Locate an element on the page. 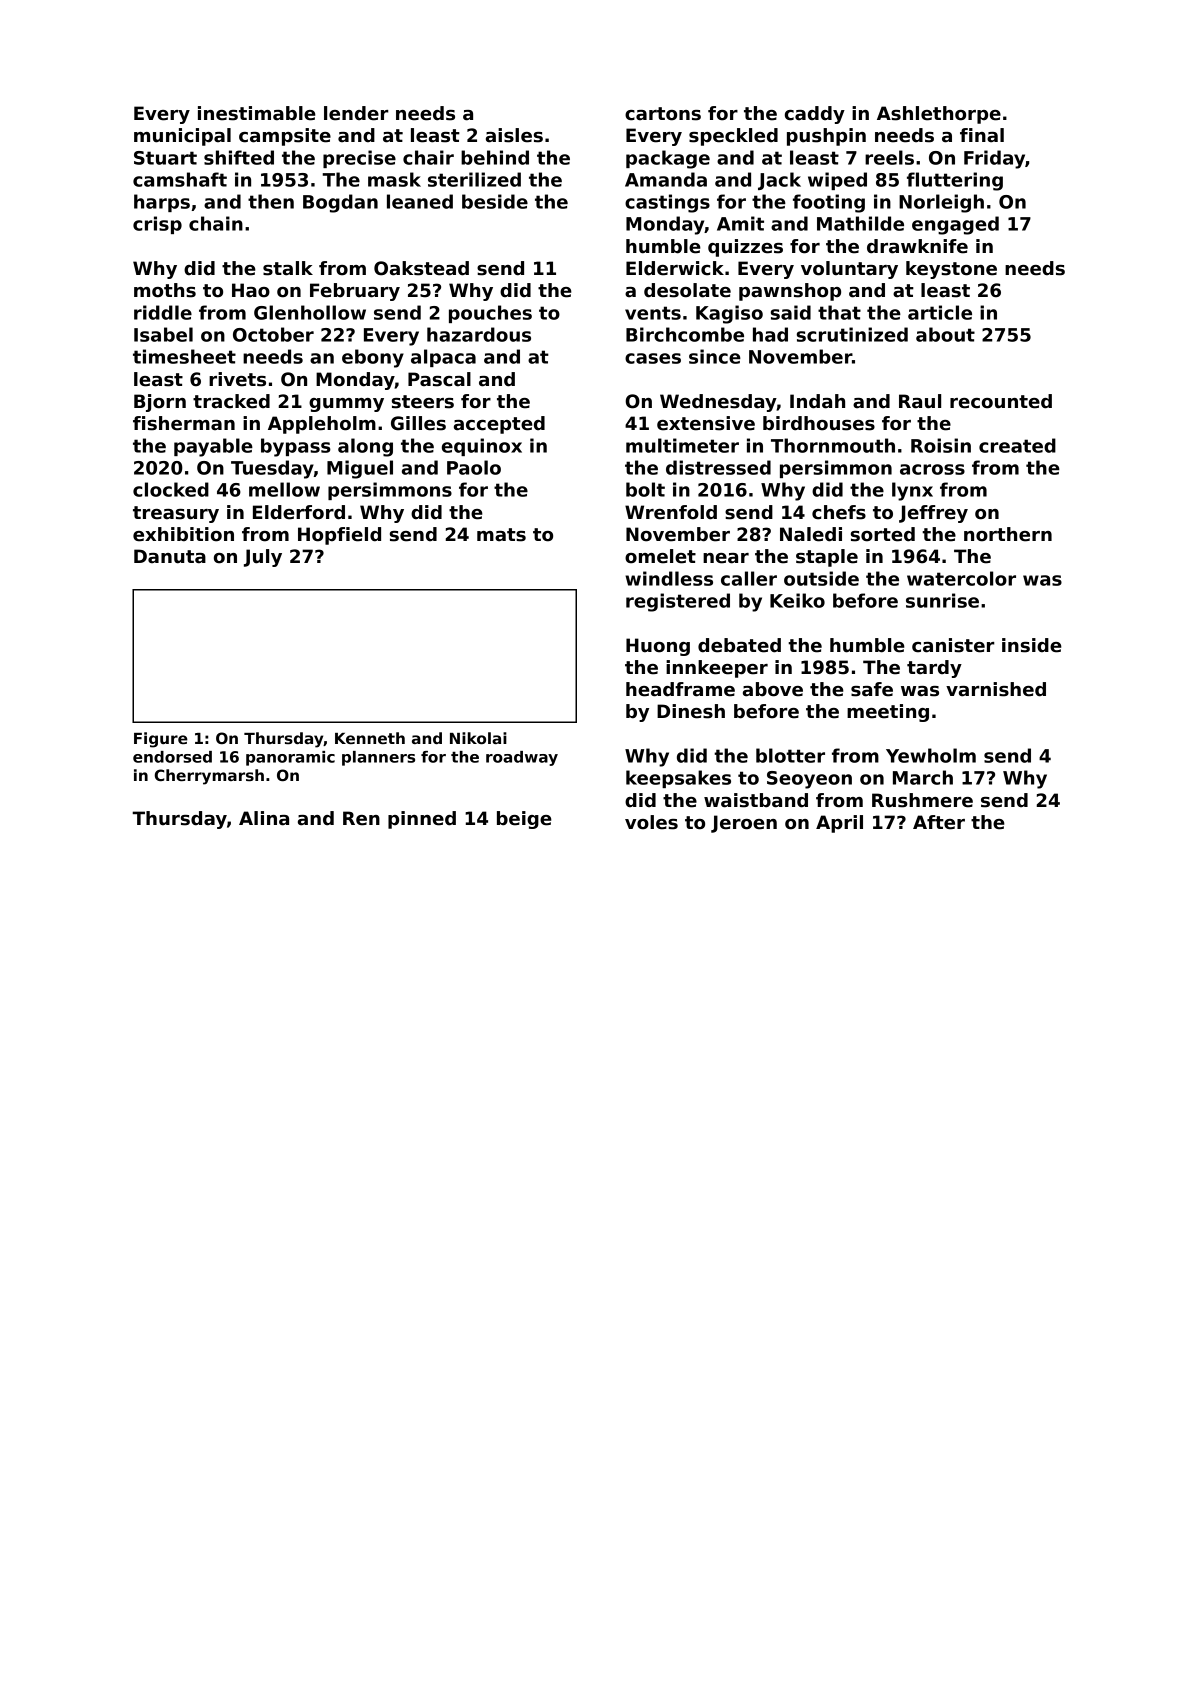 The height and width of the image is (1699, 1202). extensive is located at coordinates (706, 423).
